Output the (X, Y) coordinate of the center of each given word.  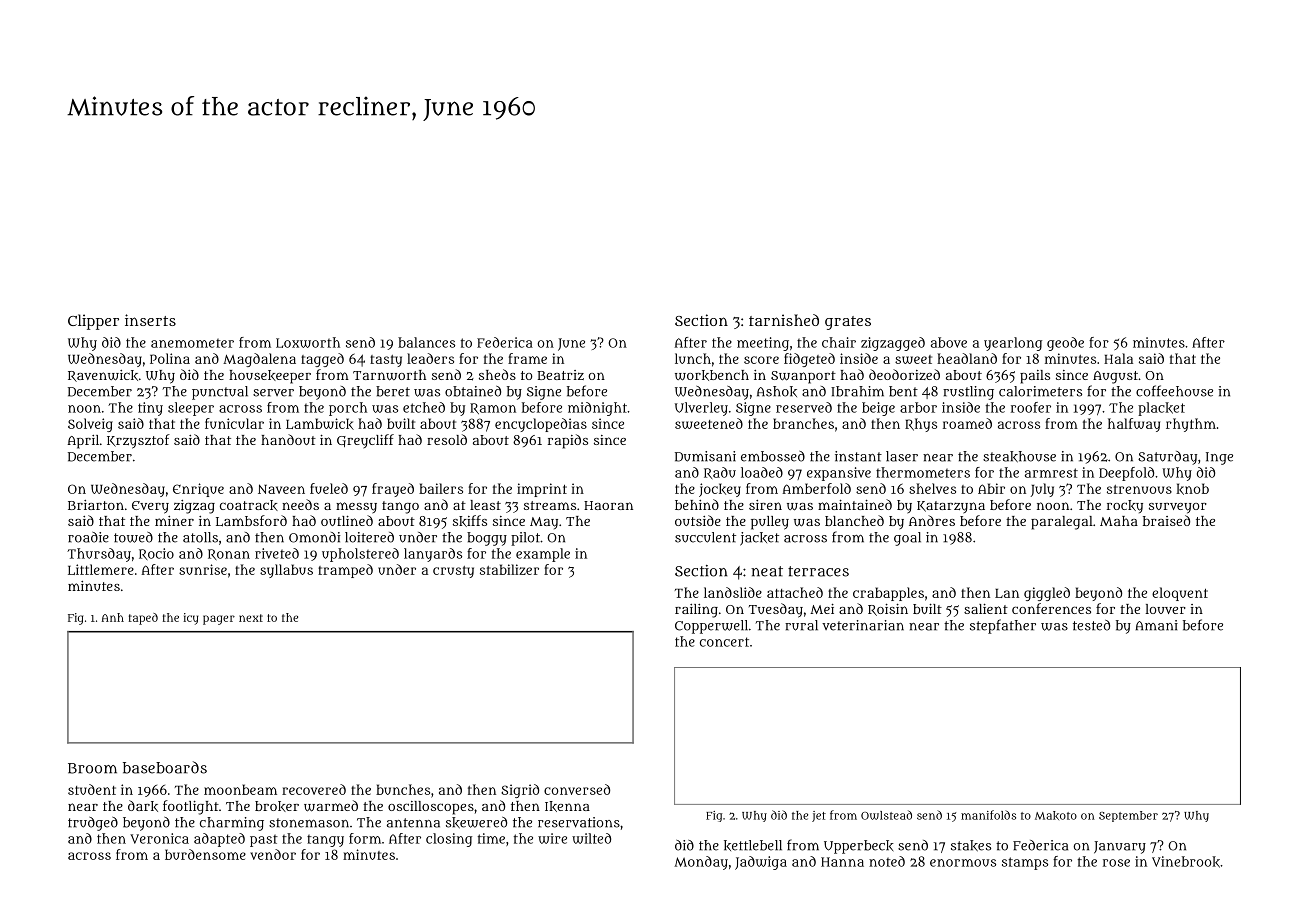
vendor (273, 854)
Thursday (99, 555)
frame (527, 358)
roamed (967, 423)
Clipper (93, 322)
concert (724, 642)
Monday (701, 863)
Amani (1157, 625)
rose (1116, 863)
